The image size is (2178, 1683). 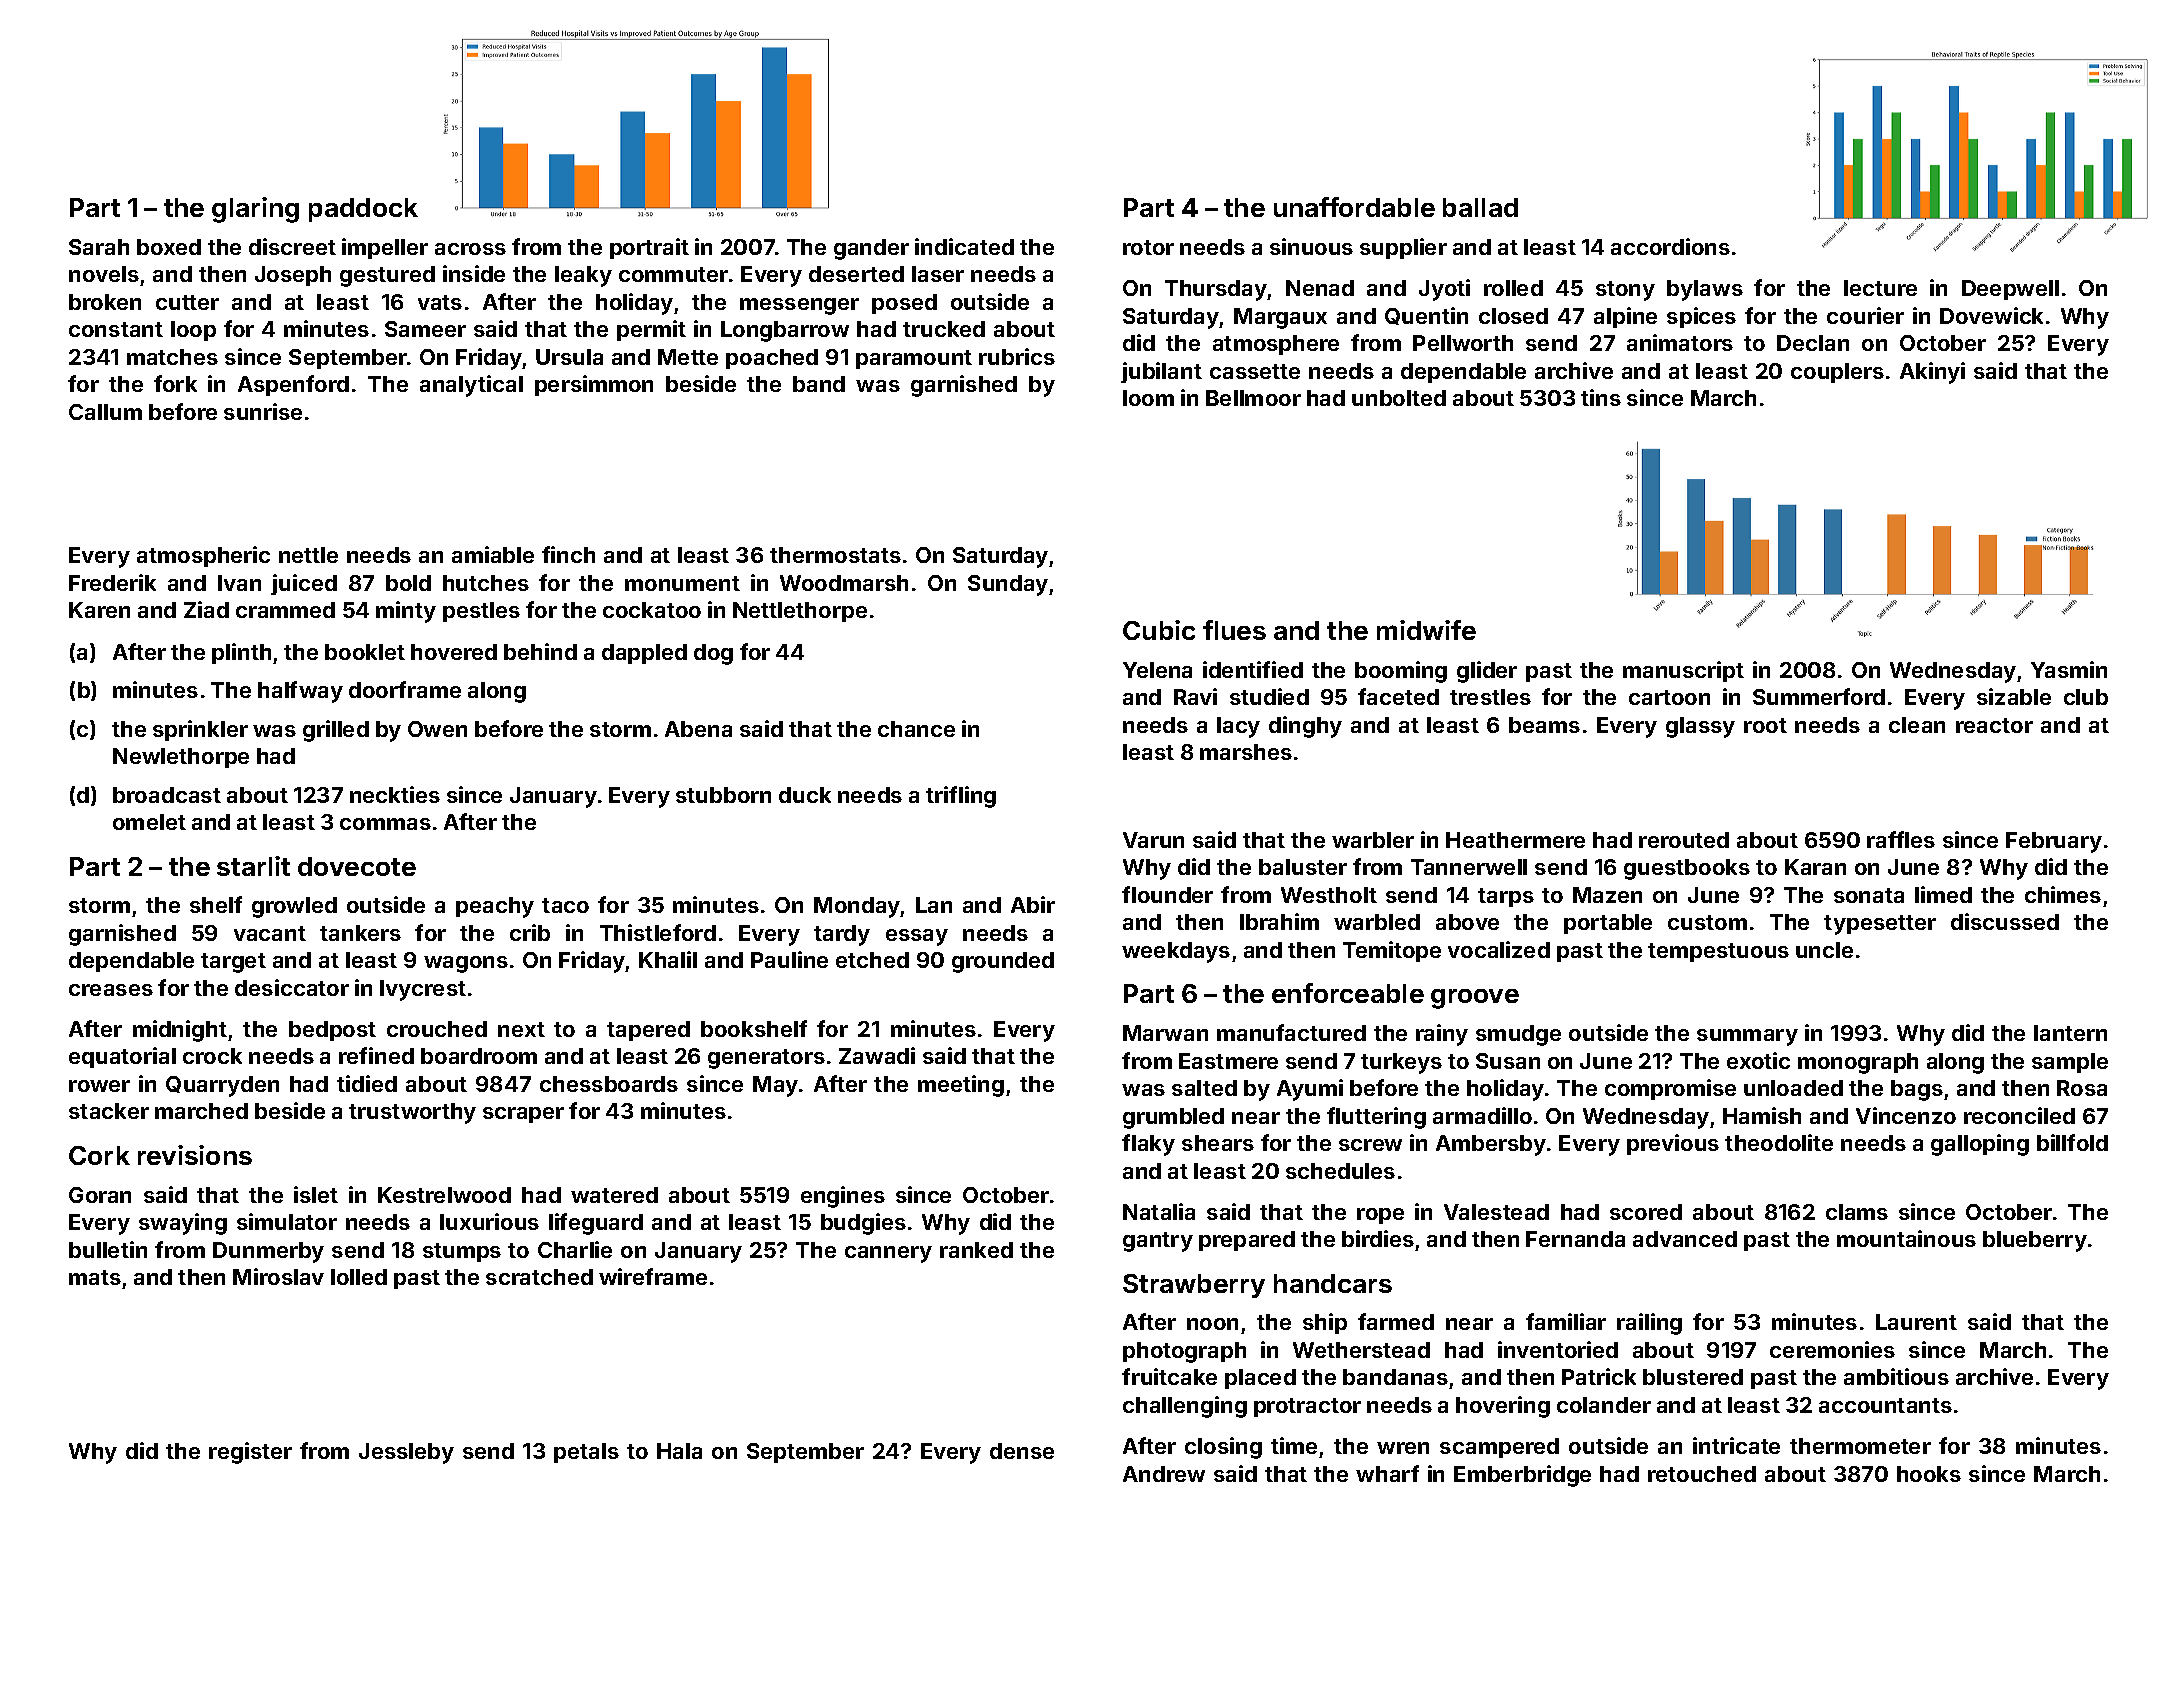 What do you see at coordinates (583, 276) in the screenshot?
I see `leaky` at bounding box center [583, 276].
